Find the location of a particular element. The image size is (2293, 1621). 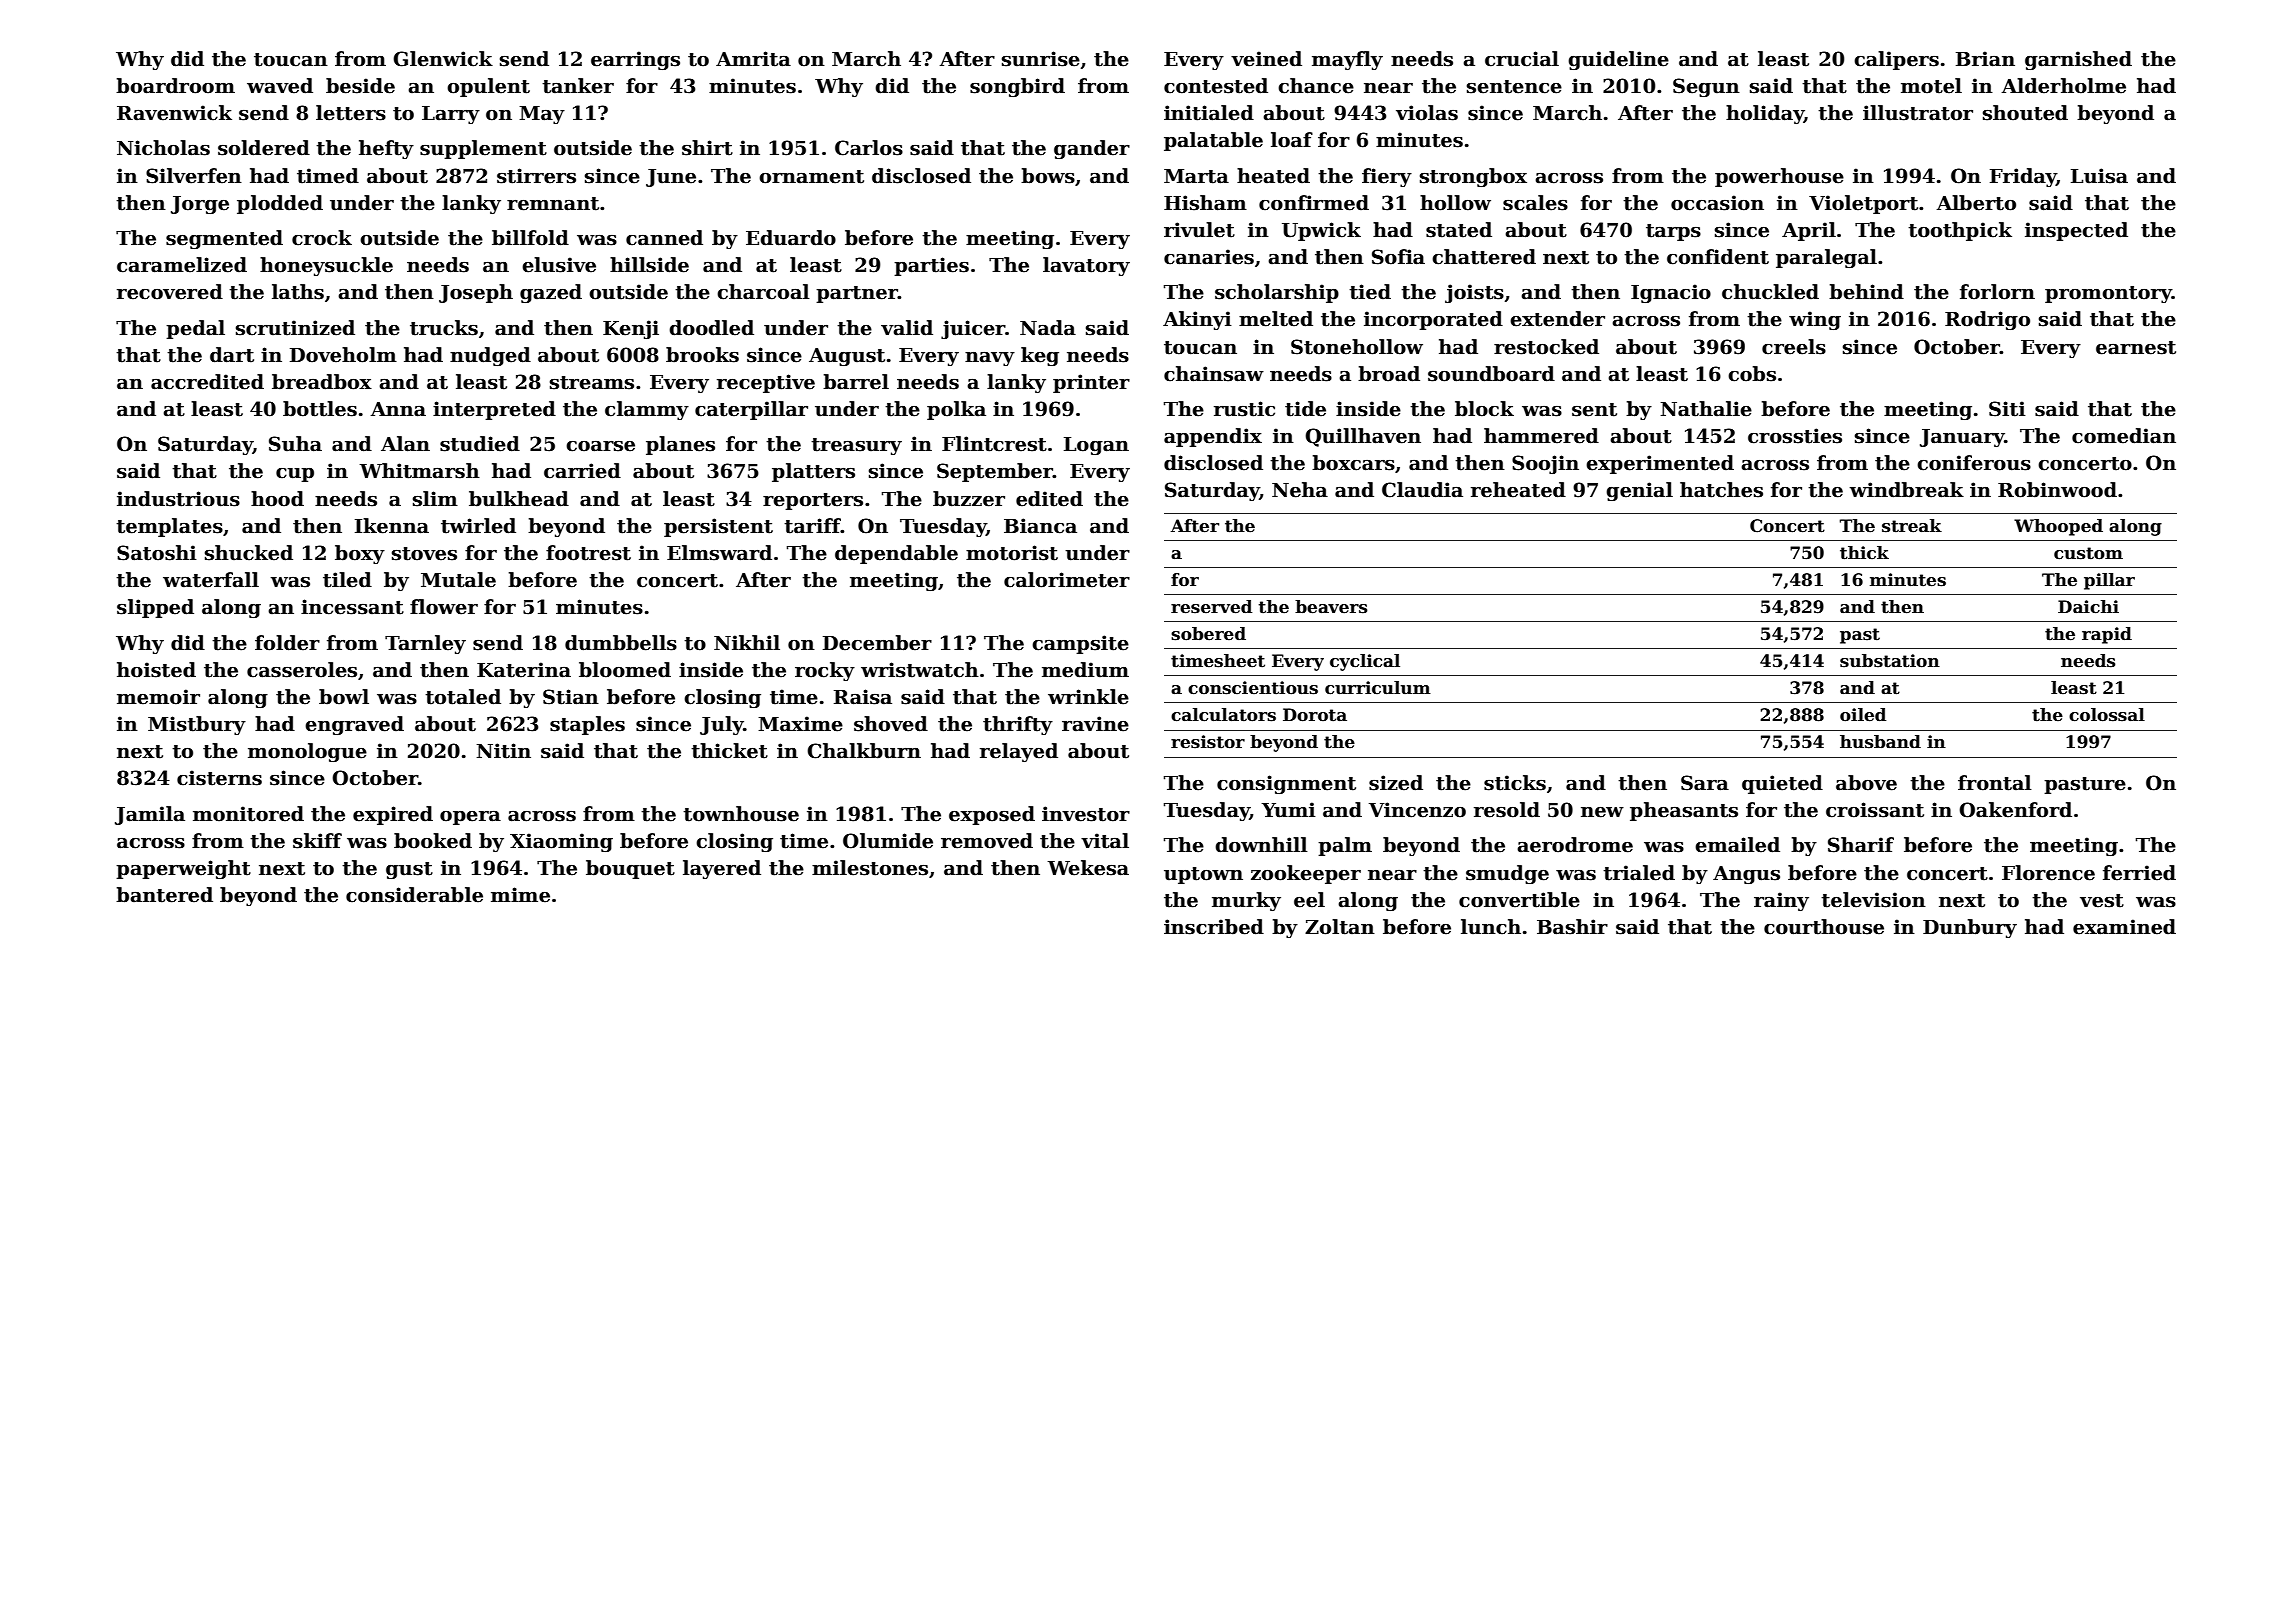

holiday is located at coordinates (1765, 114).
